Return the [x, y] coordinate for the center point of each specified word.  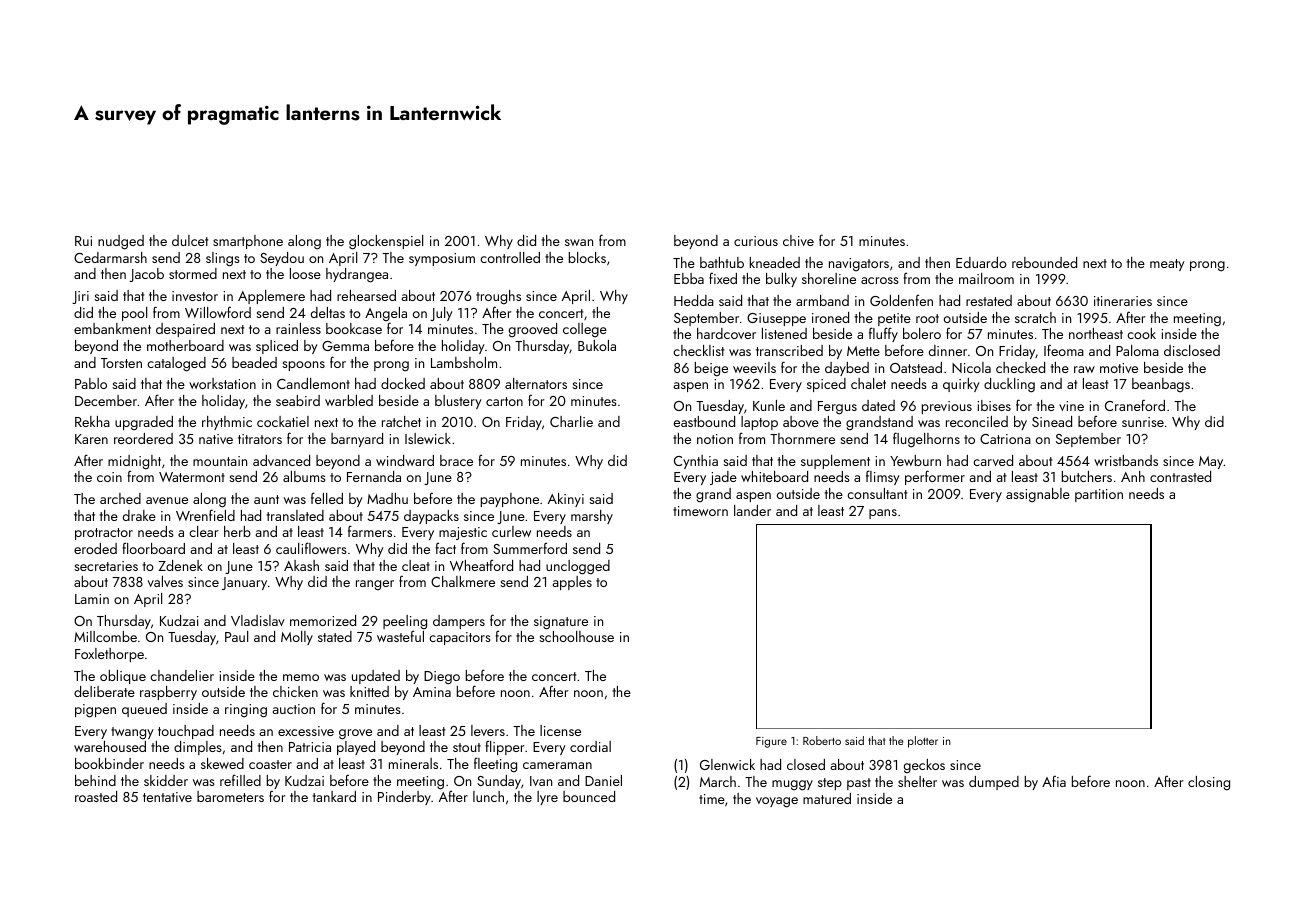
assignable [1038, 495]
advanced [281, 460]
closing [1209, 783]
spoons [303, 366]
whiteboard [774, 476]
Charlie [571, 421]
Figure [771, 742]
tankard [334, 796]
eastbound [704, 421]
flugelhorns [926, 440]
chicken [295, 691]
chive [798, 240]
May [1211, 462]
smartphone [248, 242]
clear [204, 531]
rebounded [1044, 262]
